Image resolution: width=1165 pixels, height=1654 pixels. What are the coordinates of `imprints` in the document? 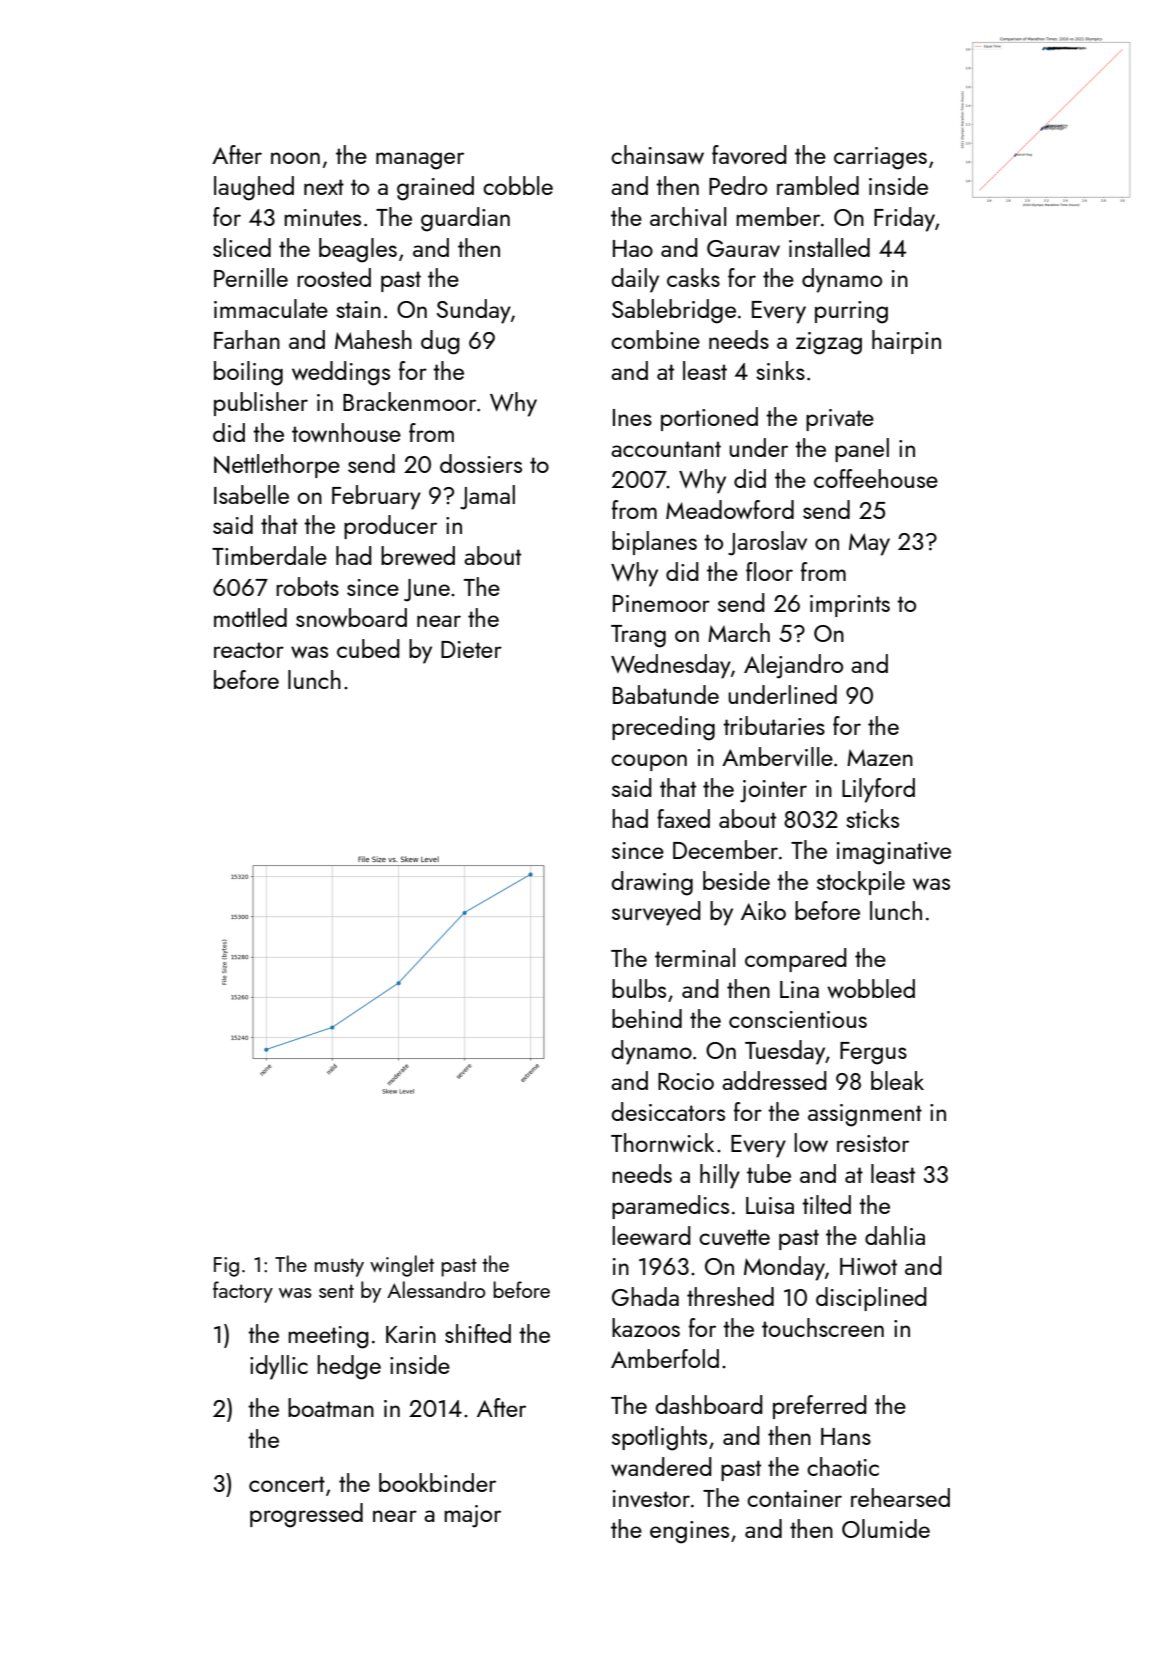 It's located at (850, 606).
